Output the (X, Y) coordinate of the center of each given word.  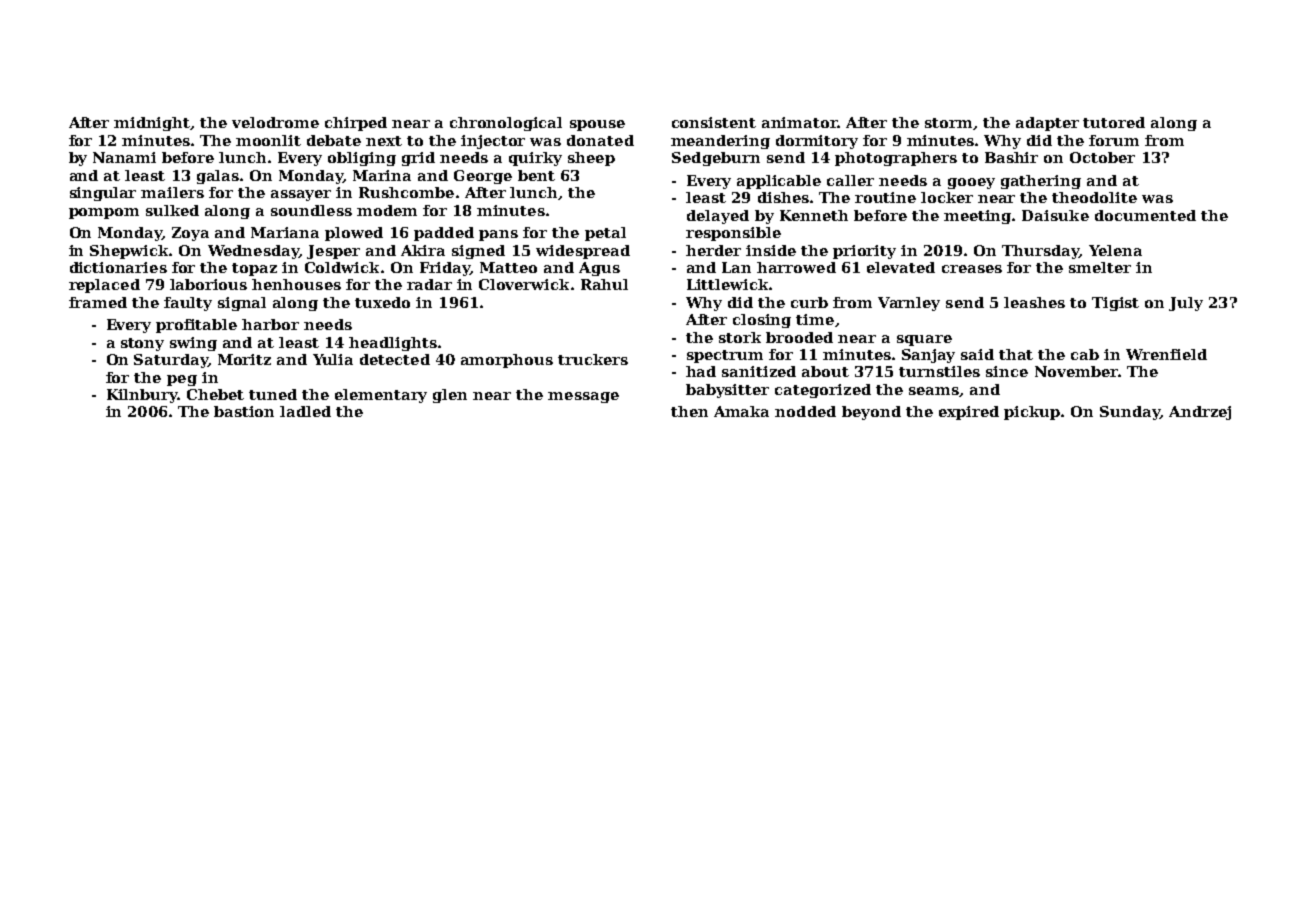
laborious (208, 284)
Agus (599, 269)
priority (864, 252)
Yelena (1115, 250)
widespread (583, 252)
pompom (104, 213)
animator (799, 122)
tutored (1114, 122)
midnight (152, 124)
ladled (305, 411)
